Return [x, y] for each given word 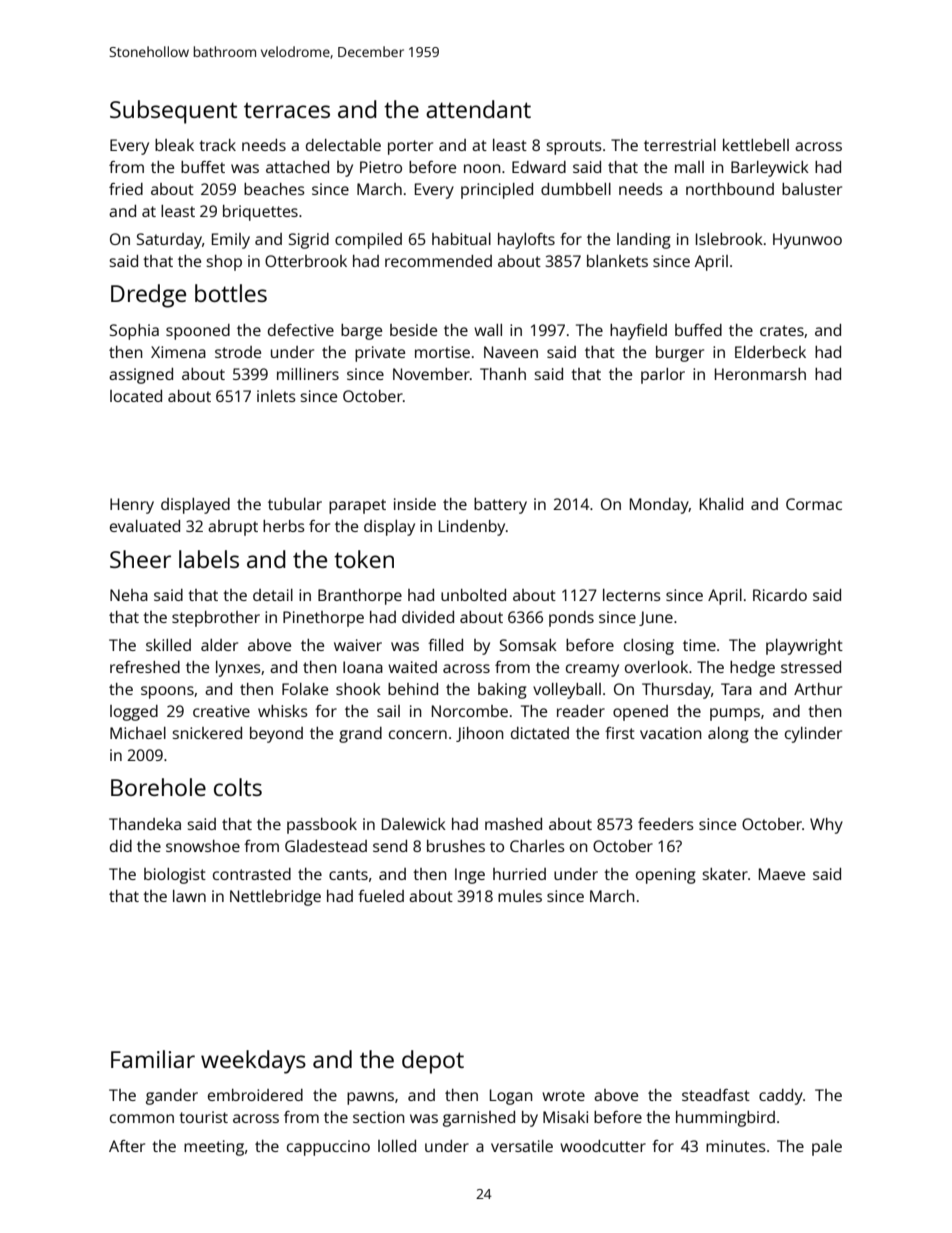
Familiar [153, 1059]
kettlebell [756, 145]
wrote [563, 1095]
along [728, 735]
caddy [781, 1097]
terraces [287, 110]
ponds [571, 619]
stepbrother [216, 619]
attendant [478, 109]
